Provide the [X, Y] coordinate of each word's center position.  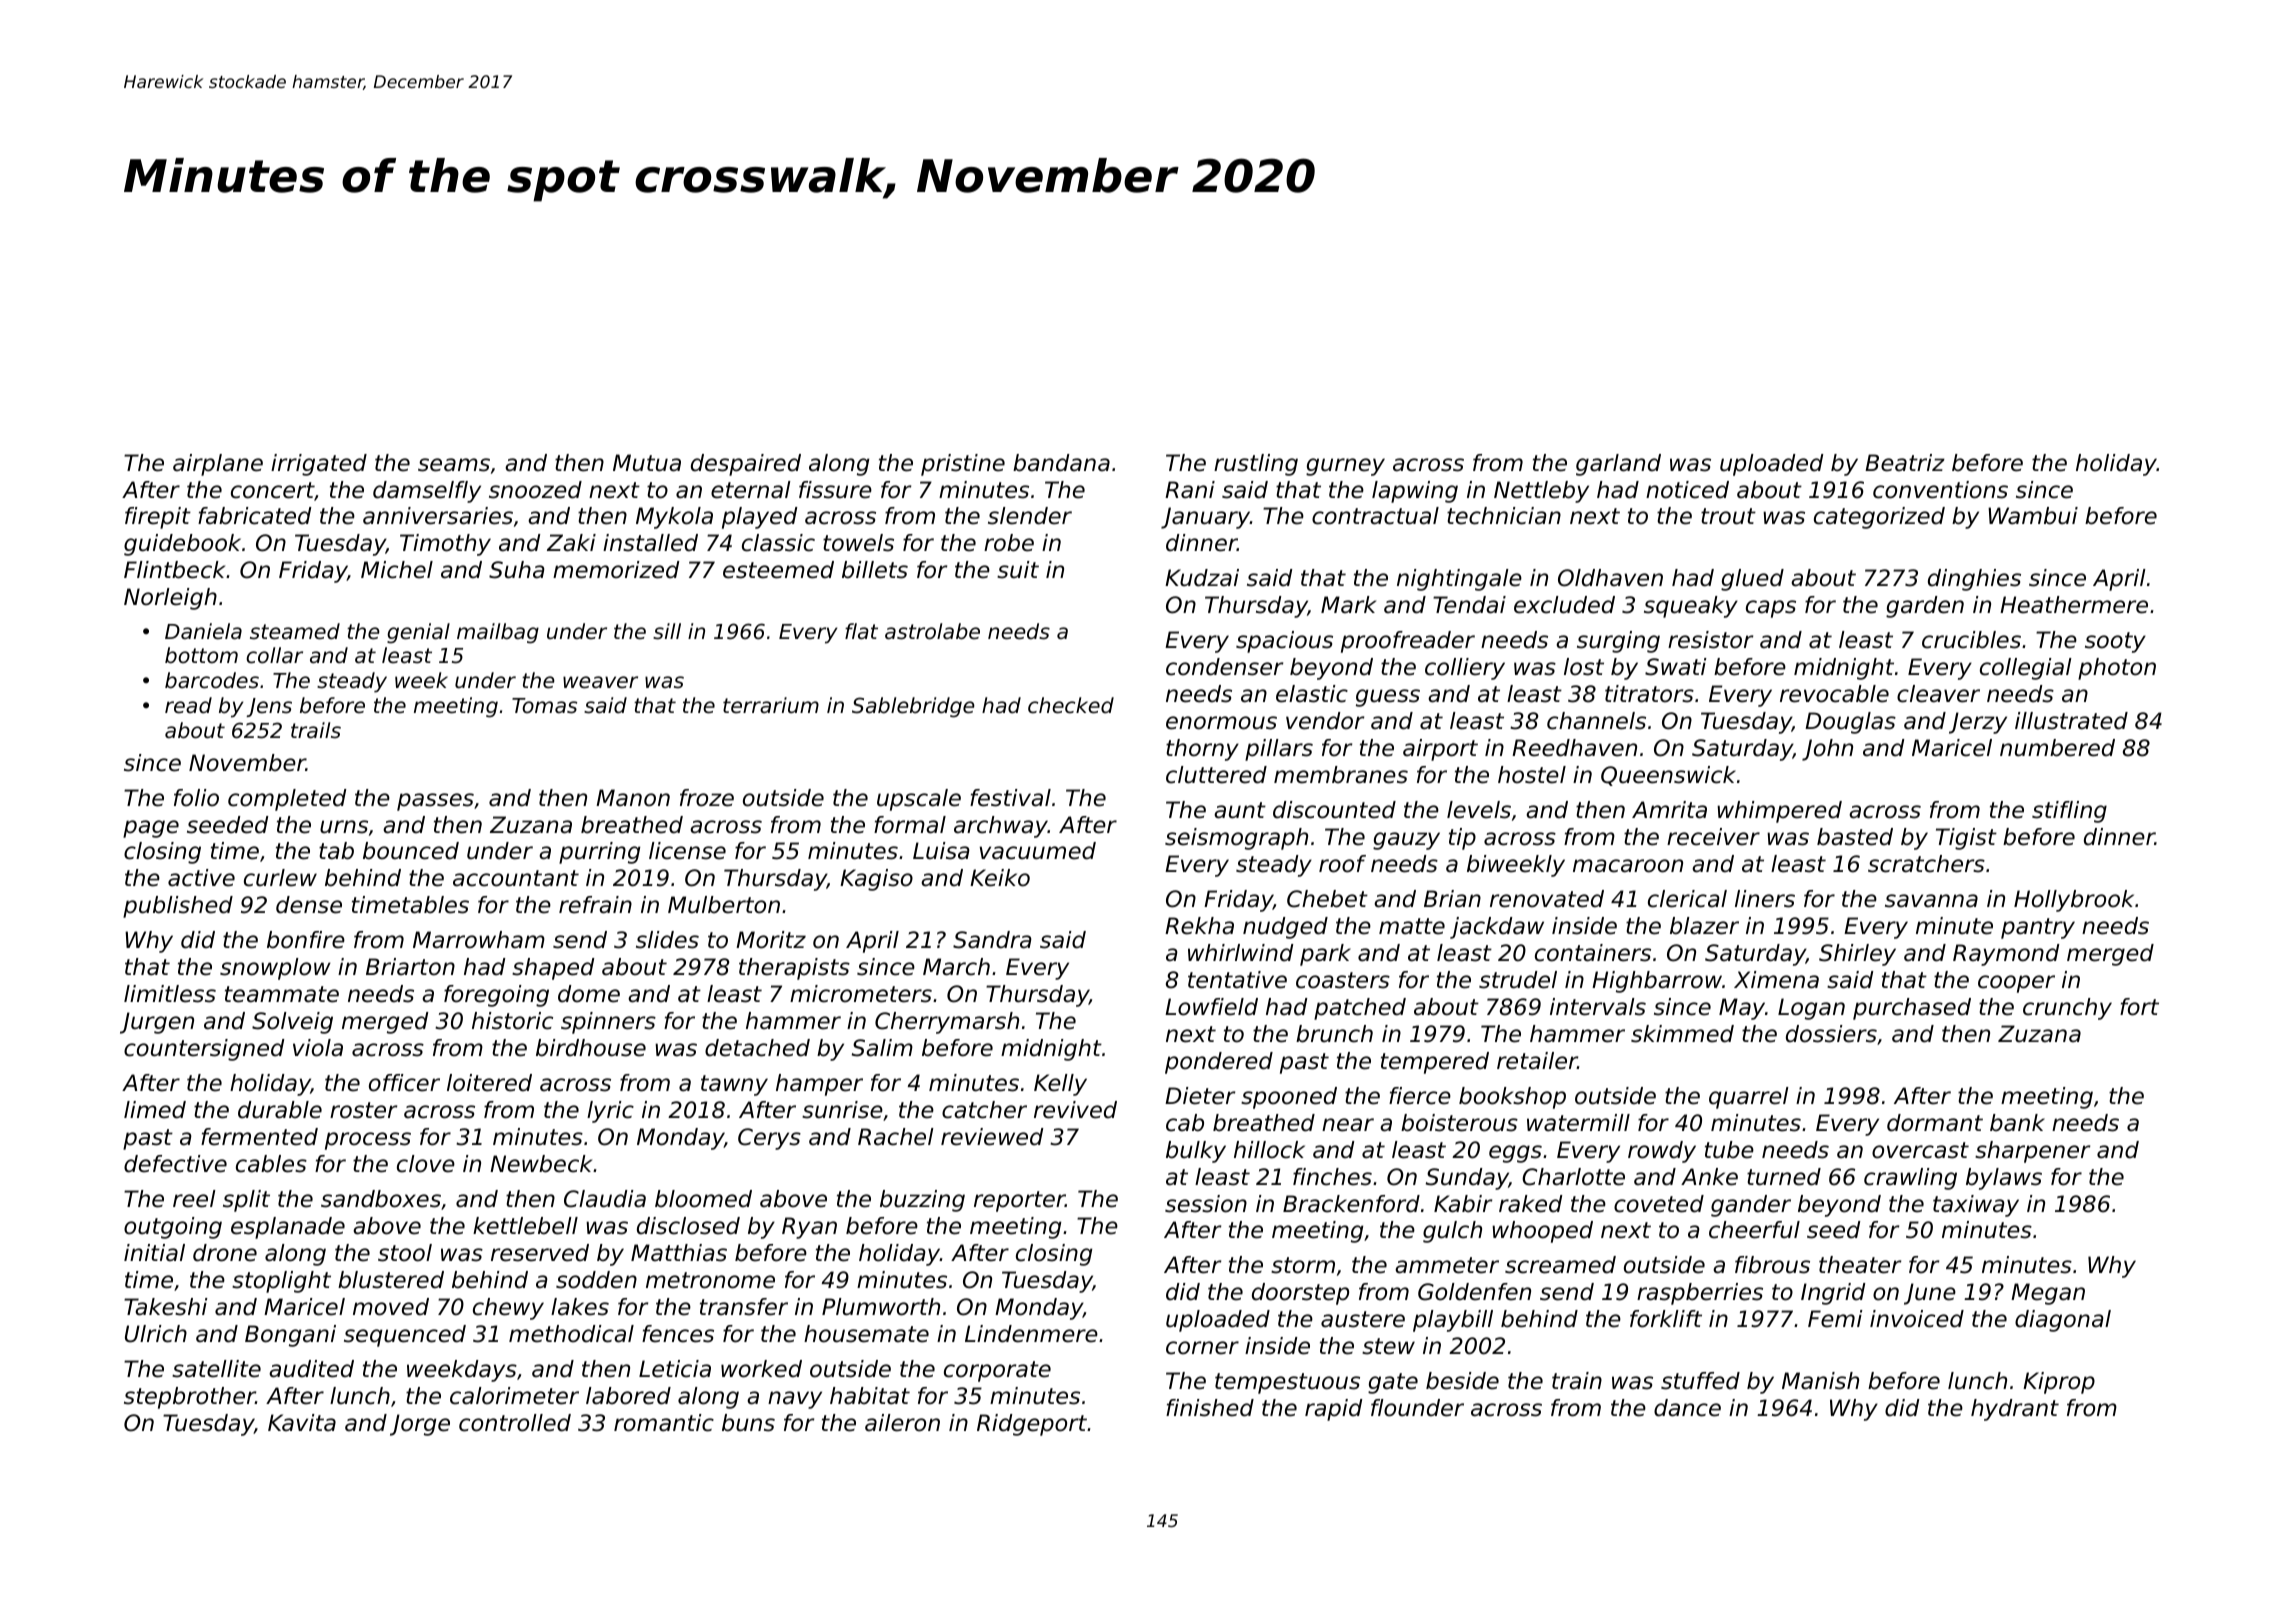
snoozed [535, 490]
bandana [1061, 463]
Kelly [1060, 1085]
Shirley [1857, 955]
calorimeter [514, 1396]
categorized [1879, 518]
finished [1210, 1408]
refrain [595, 905]
